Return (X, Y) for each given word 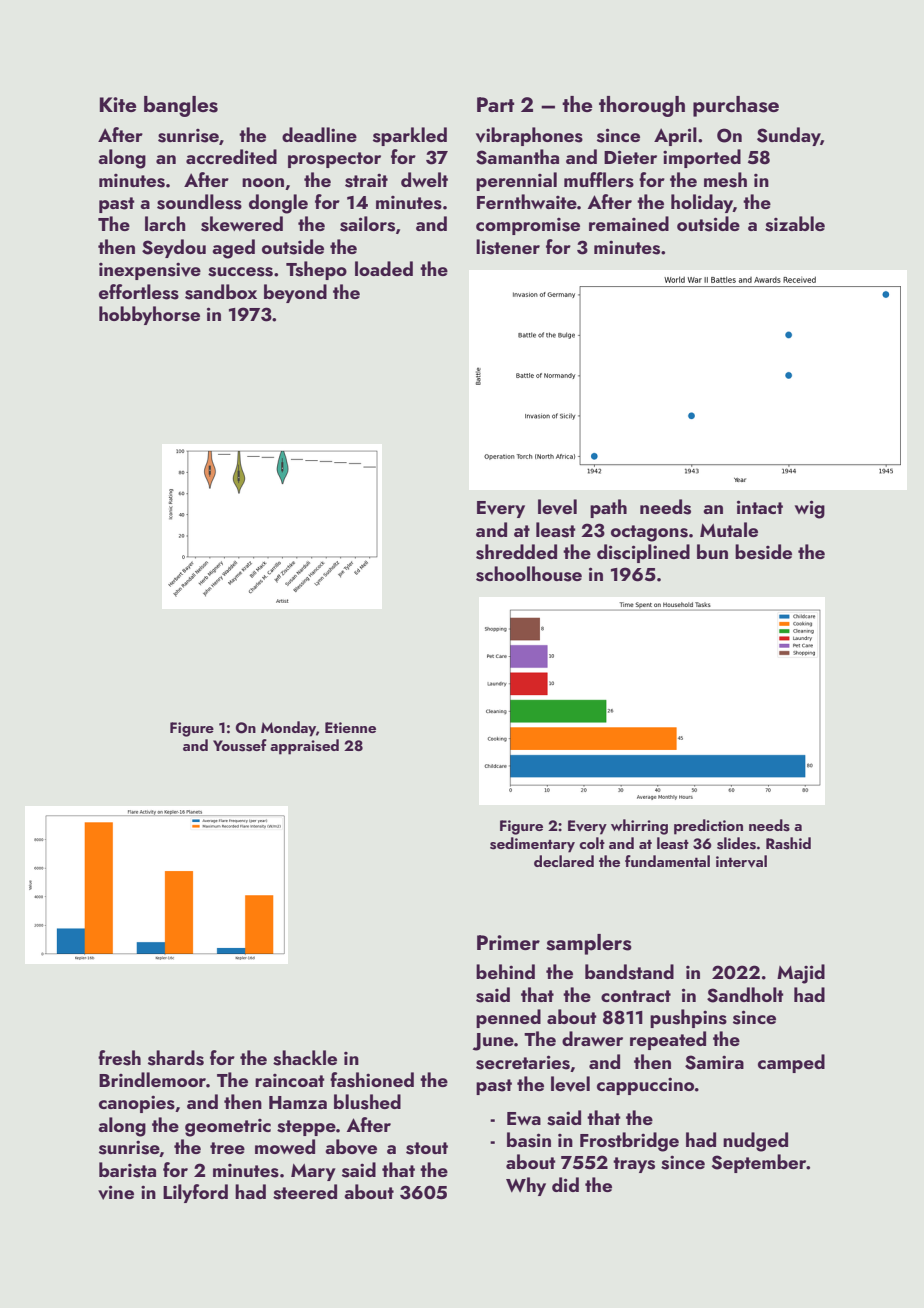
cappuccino (645, 1086)
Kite (118, 104)
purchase (736, 106)
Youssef (240, 745)
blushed (367, 1102)
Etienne (350, 727)
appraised (304, 747)
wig (810, 509)
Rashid (788, 843)
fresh (119, 1058)
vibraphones (529, 136)
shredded (516, 552)
